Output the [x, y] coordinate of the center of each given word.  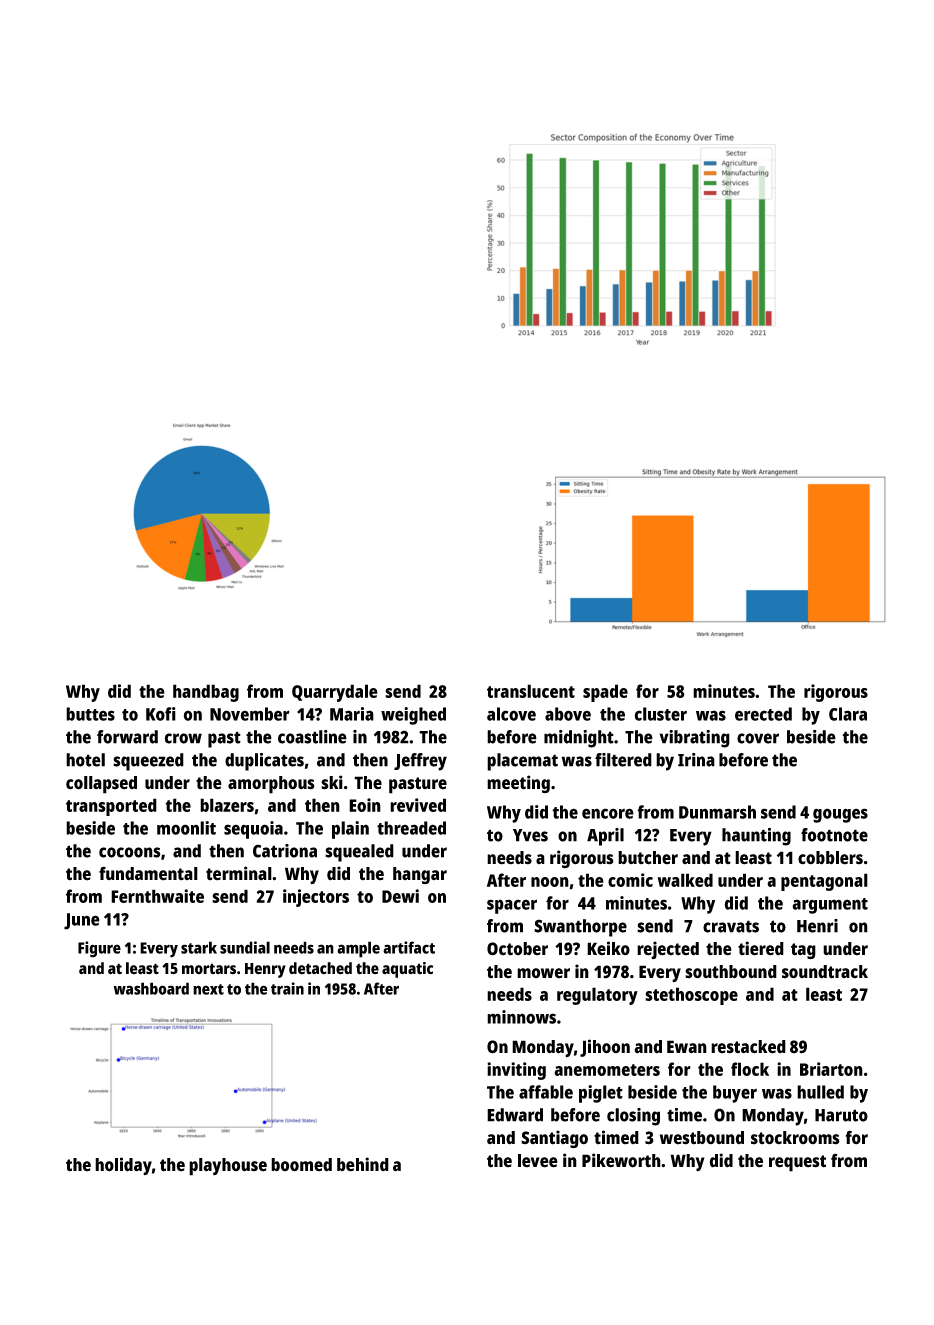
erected [763, 714]
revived [418, 805]
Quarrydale [335, 693]
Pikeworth [621, 1160]
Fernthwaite [157, 896]
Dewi [400, 896]
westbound [702, 1138]
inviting [516, 1071]
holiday [123, 1166]
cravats [731, 926]
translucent [531, 691]
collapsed [101, 785]
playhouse [228, 1167]
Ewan [687, 1047]
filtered [623, 760]
